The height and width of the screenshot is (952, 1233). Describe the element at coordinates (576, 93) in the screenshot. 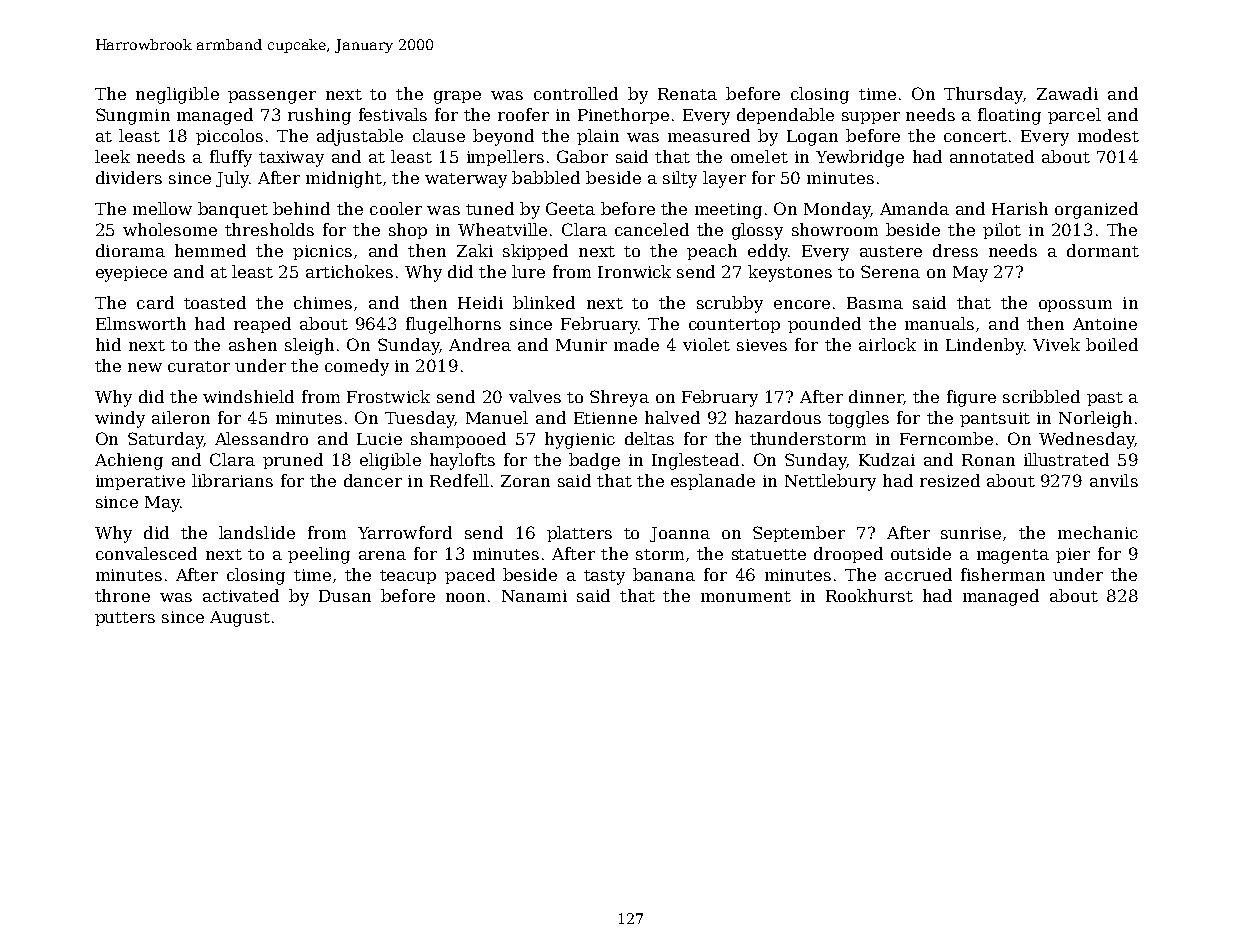

I see `controlled` at that location.
